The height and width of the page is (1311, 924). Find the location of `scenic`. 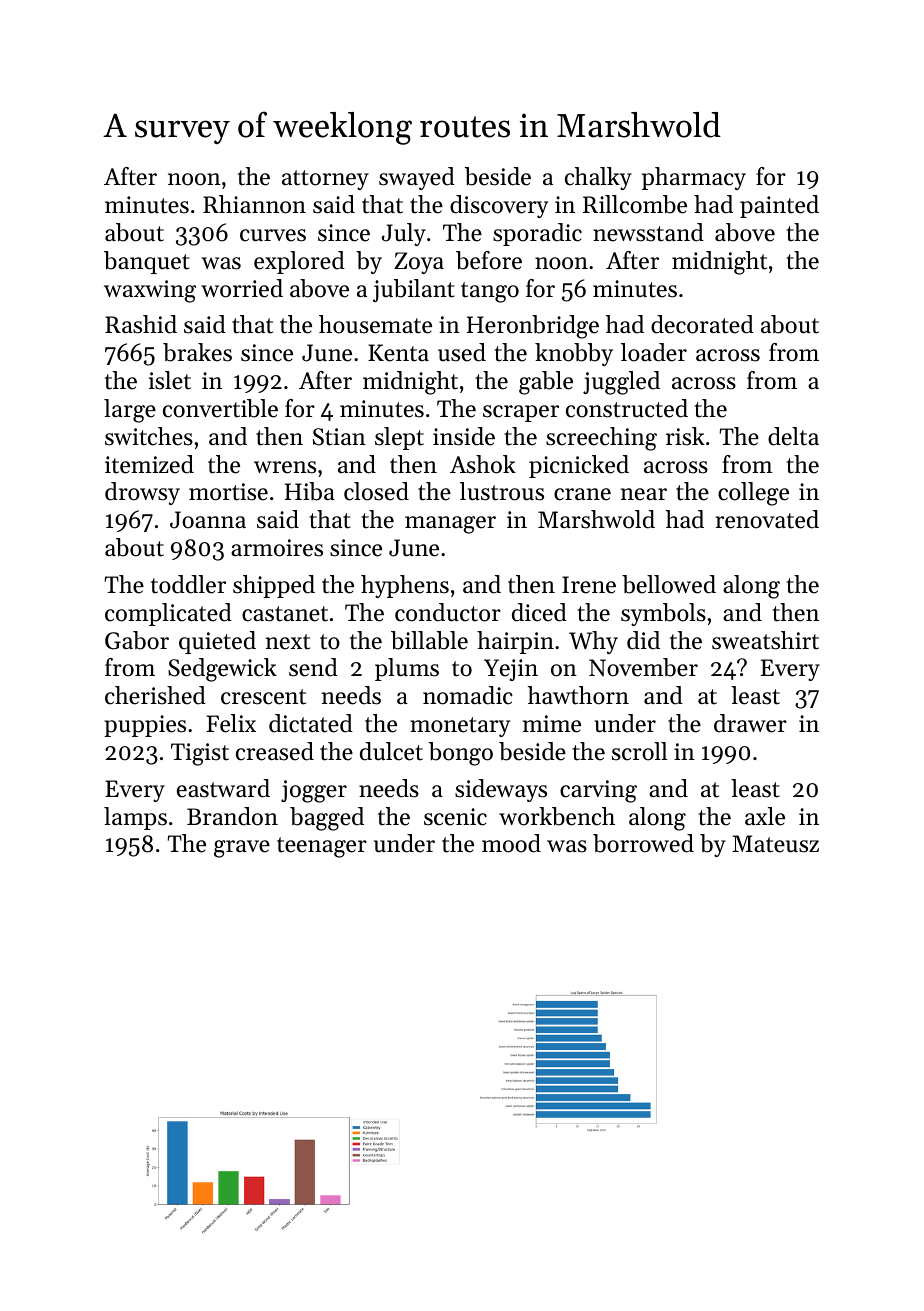

scenic is located at coordinates (455, 817).
